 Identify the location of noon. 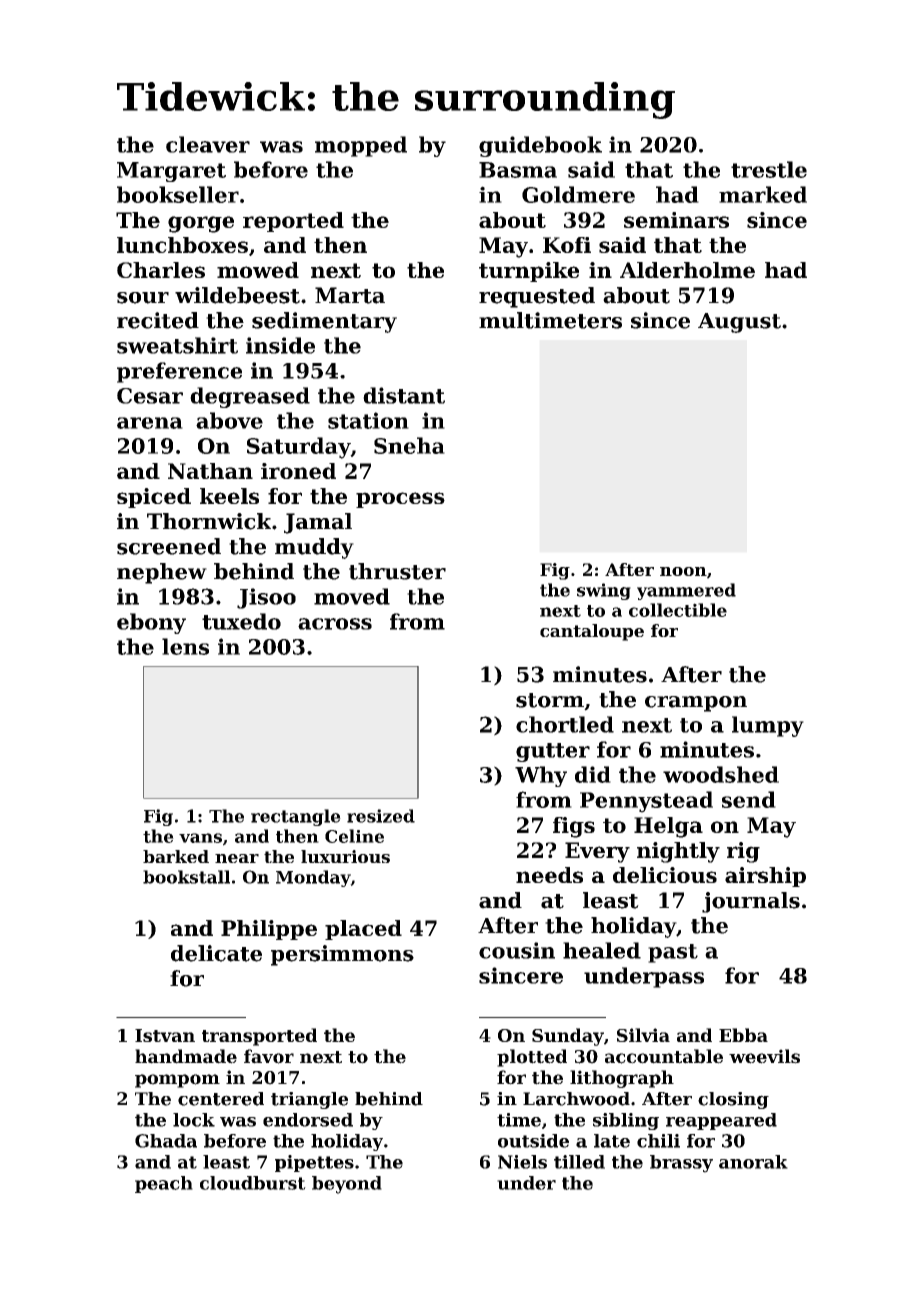
(683, 571).
